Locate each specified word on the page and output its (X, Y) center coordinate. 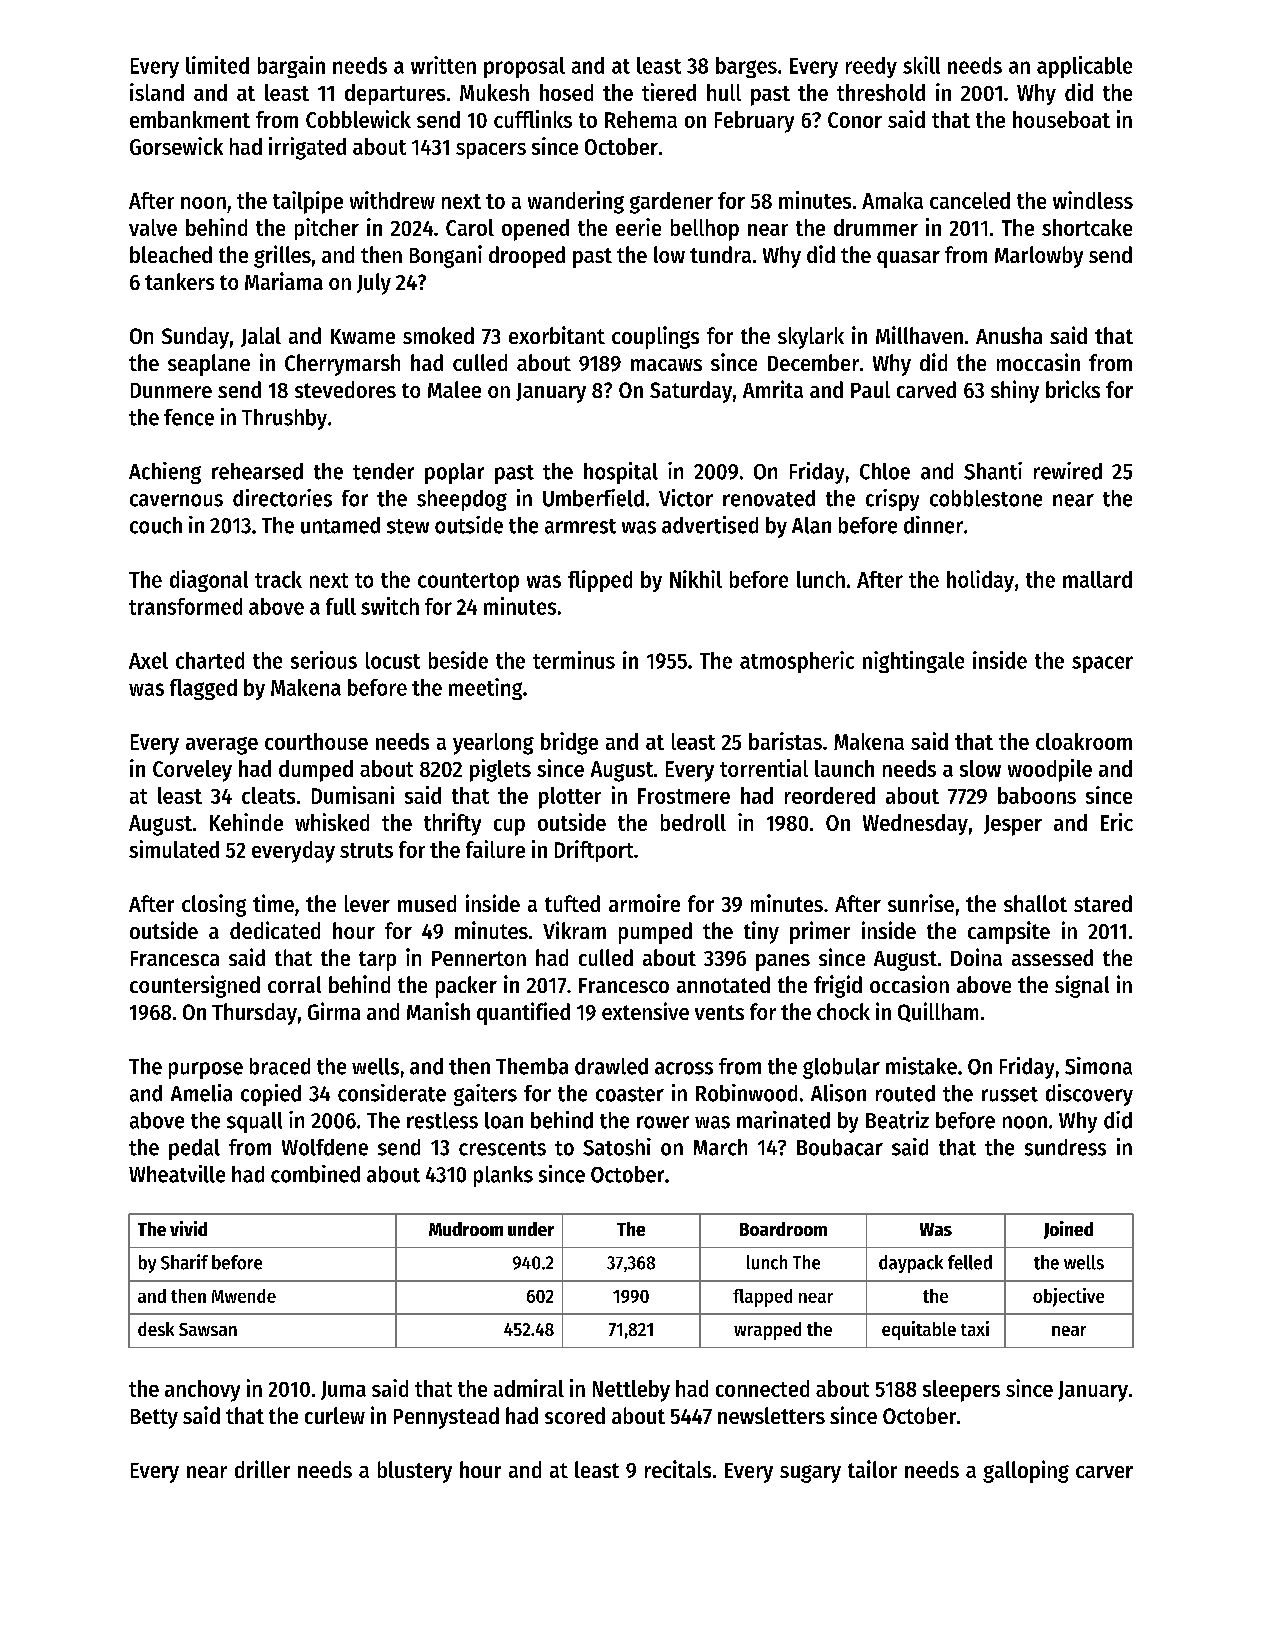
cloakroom (1084, 741)
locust (393, 660)
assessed (1052, 957)
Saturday (691, 392)
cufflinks (533, 119)
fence (189, 417)
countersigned (195, 986)
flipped (600, 581)
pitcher (327, 229)
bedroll (693, 822)
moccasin (1038, 362)
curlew (335, 1415)
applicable (1084, 67)
